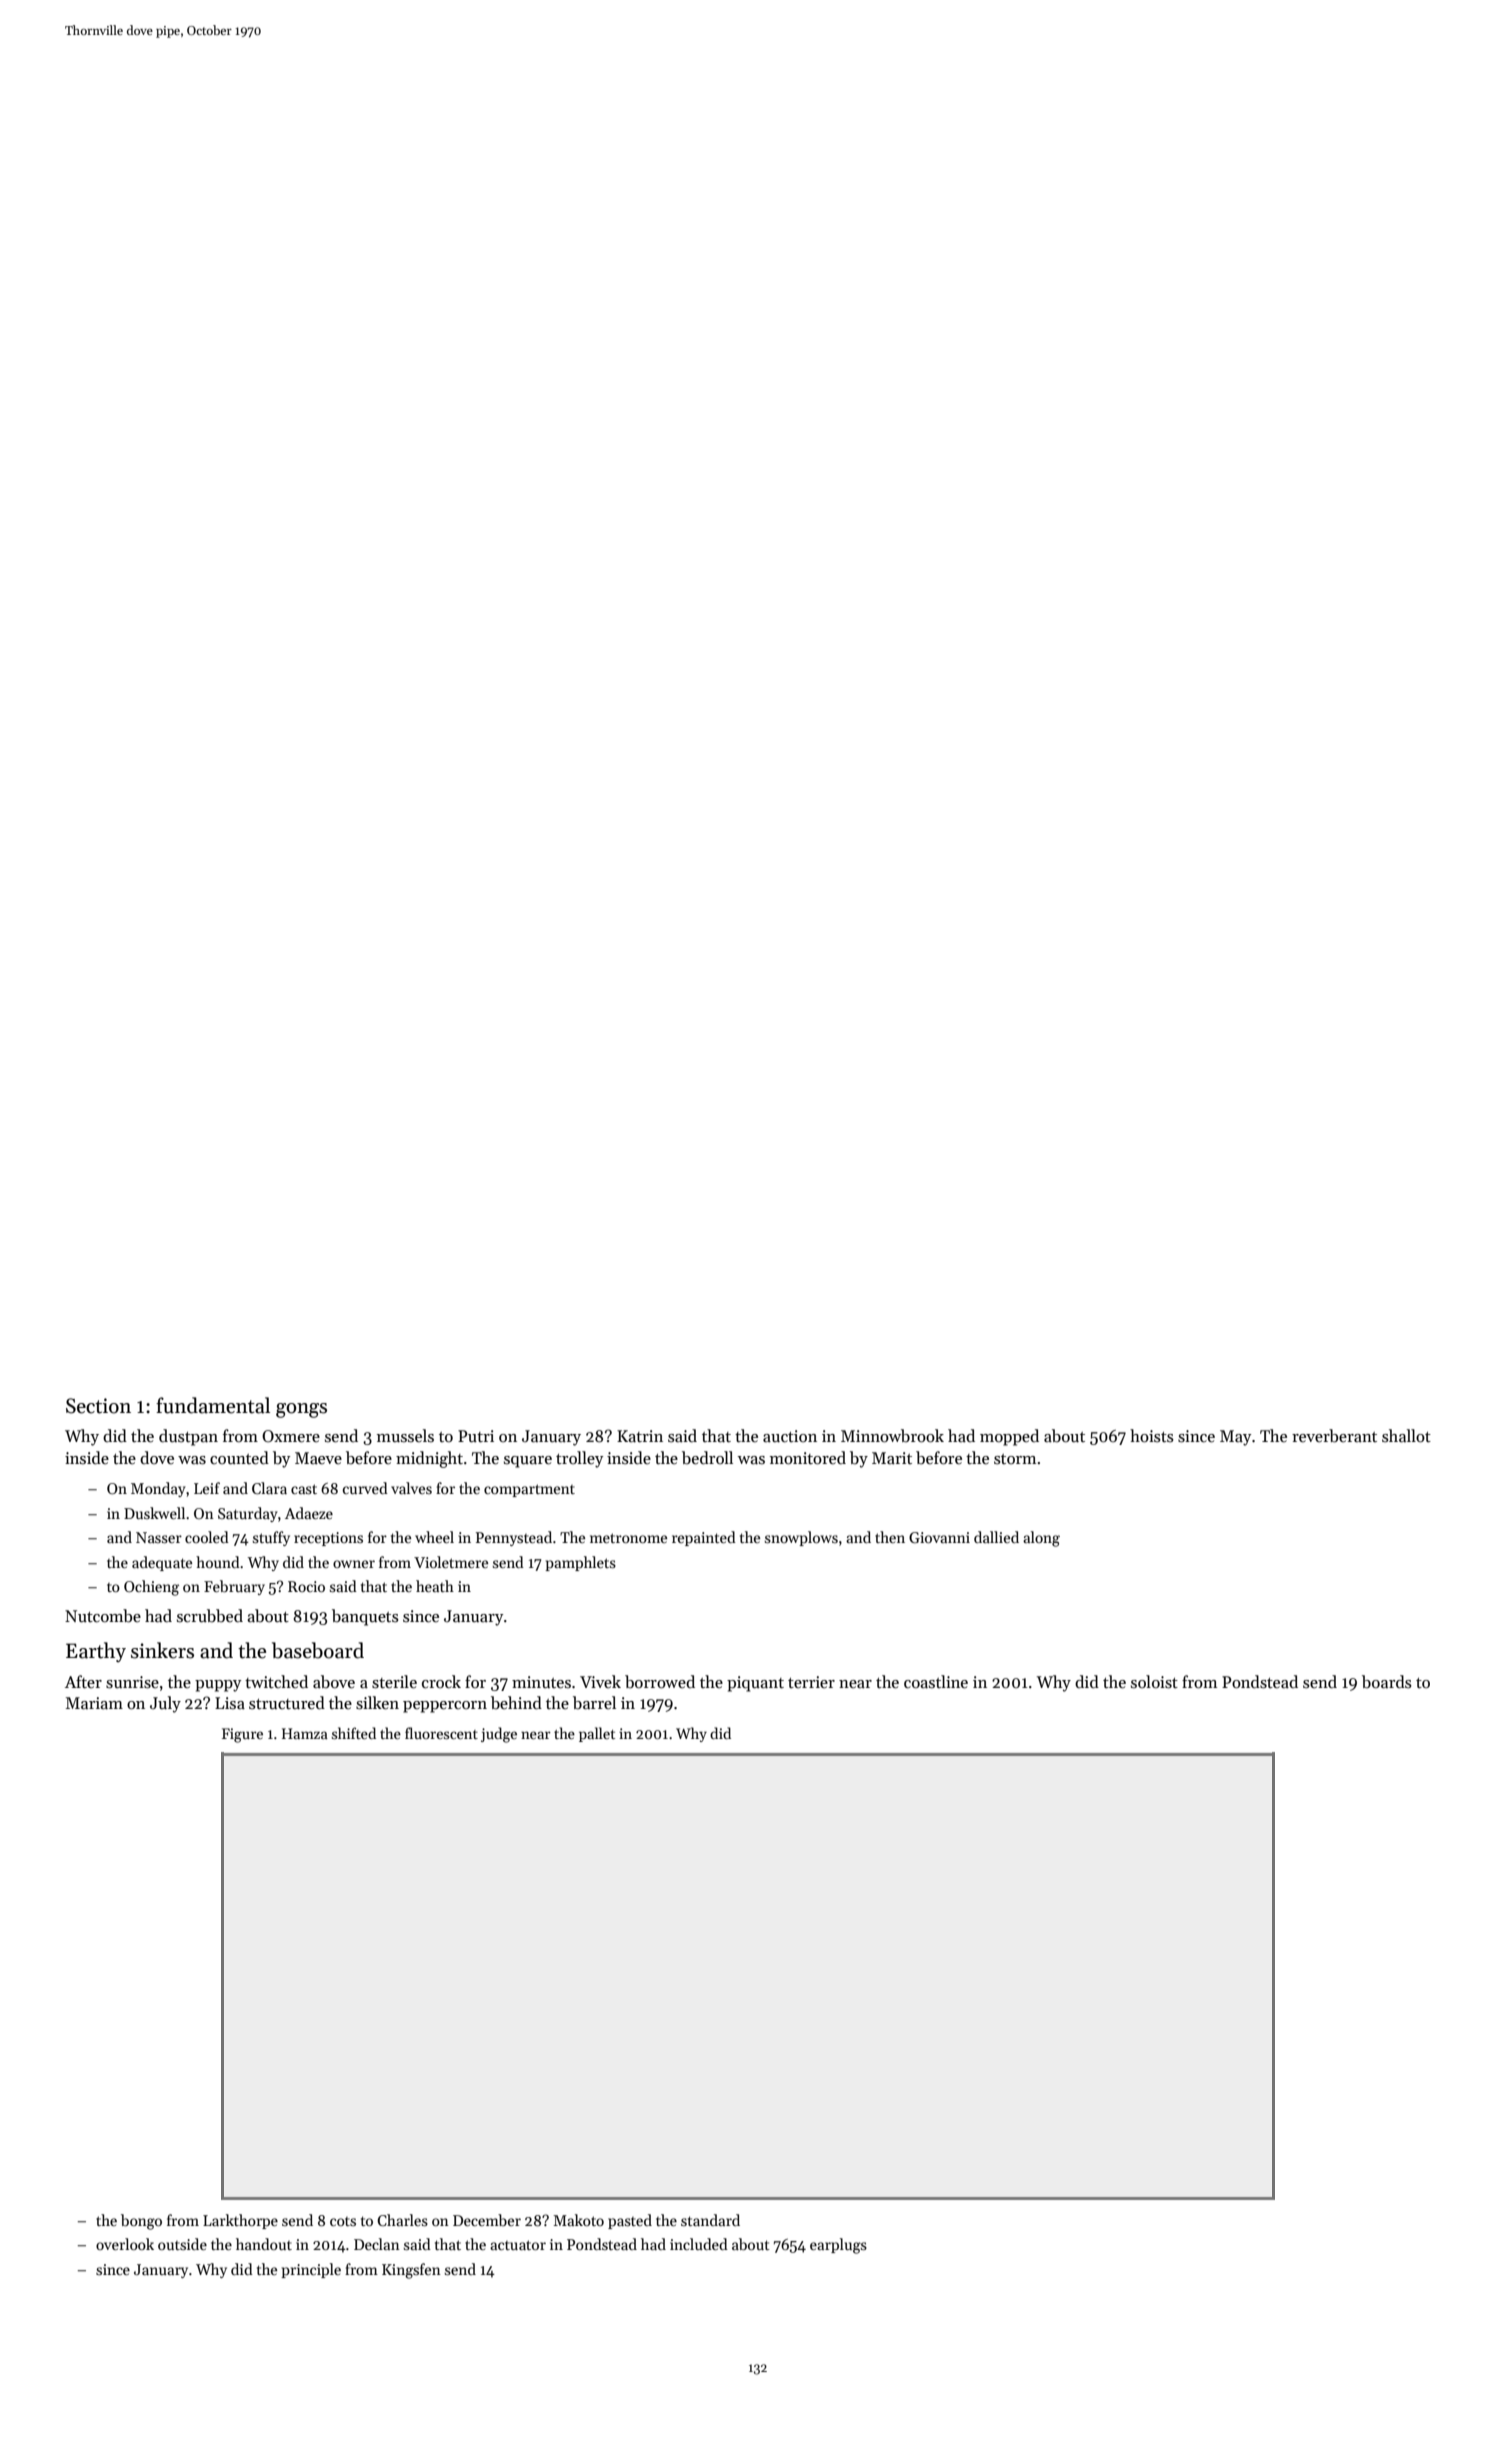 The image size is (1496, 2464). What do you see at coordinates (141, 2222) in the screenshot?
I see `bongo` at bounding box center [141, 2222].
